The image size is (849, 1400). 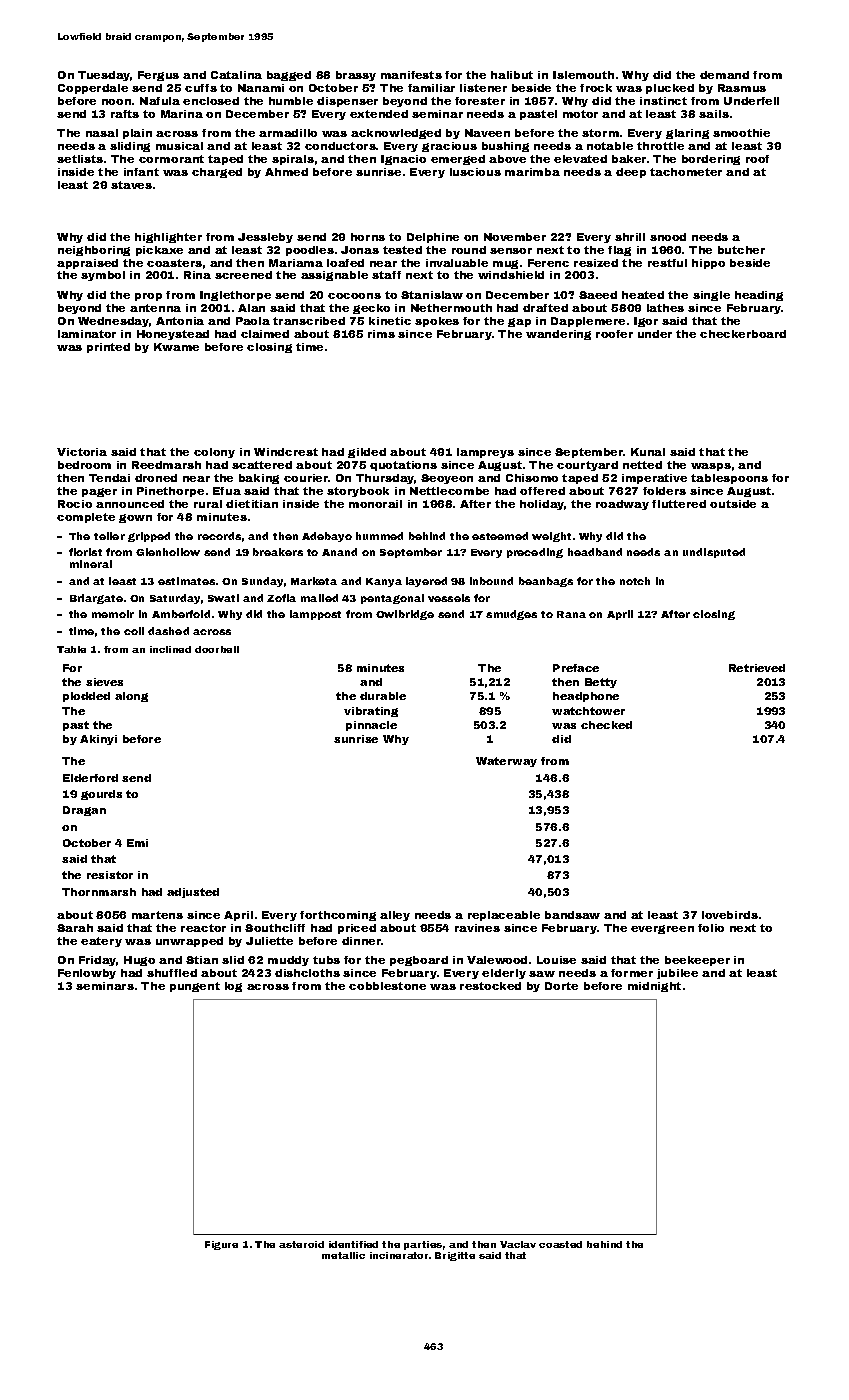 I want to click on Efua, so click(x=227, y=491).
